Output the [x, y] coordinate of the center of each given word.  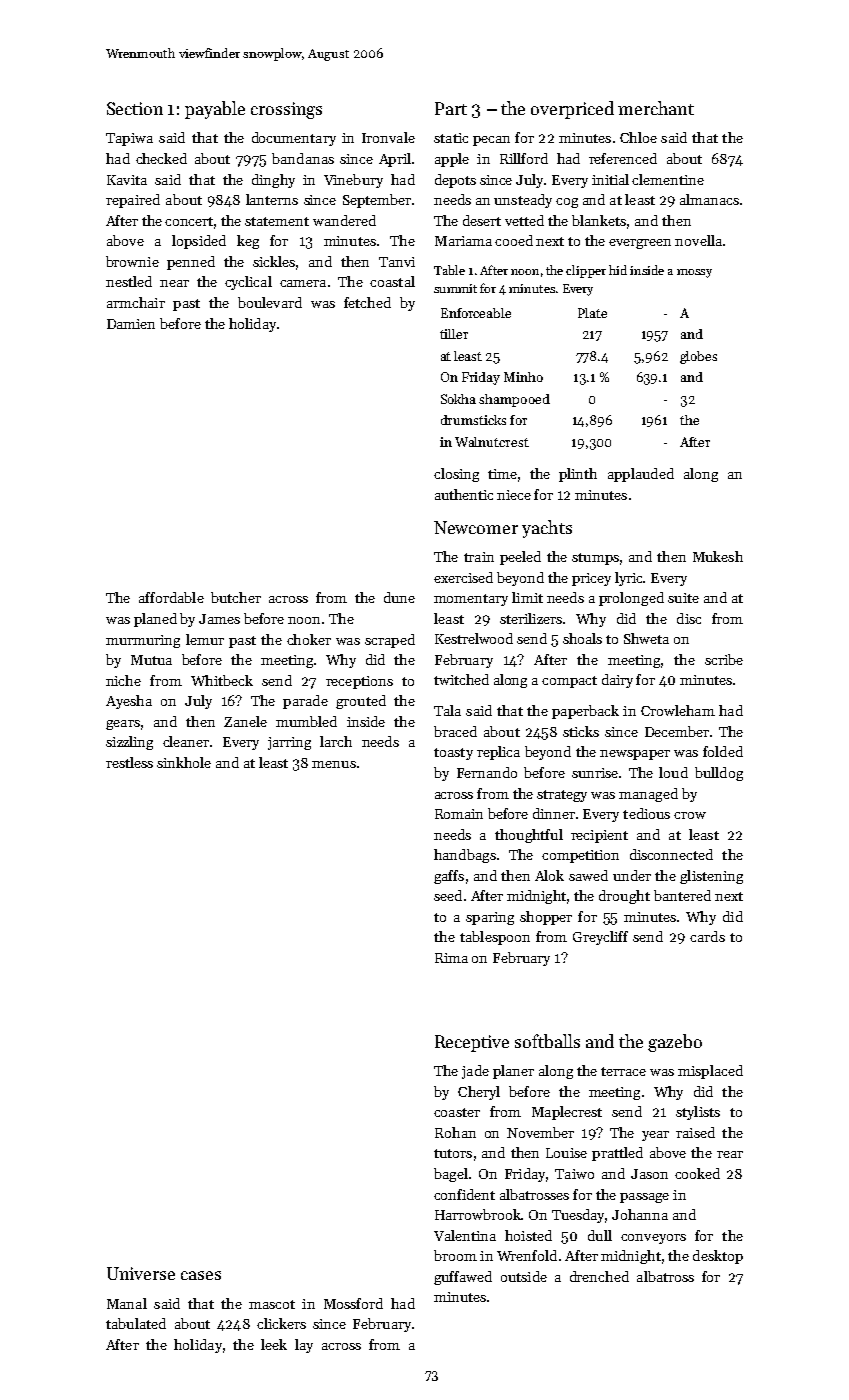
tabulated [136, 1323]
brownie [132, 261]
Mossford [353, 1303]
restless [129, 762]
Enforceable [476, 313]
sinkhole [184, 762]
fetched [367, 302]
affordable [171, 597]
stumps [595, 559]
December [677, 731]
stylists [698, 1113]
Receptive [472, 1043]
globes [698, 357]
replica [498, 753]
